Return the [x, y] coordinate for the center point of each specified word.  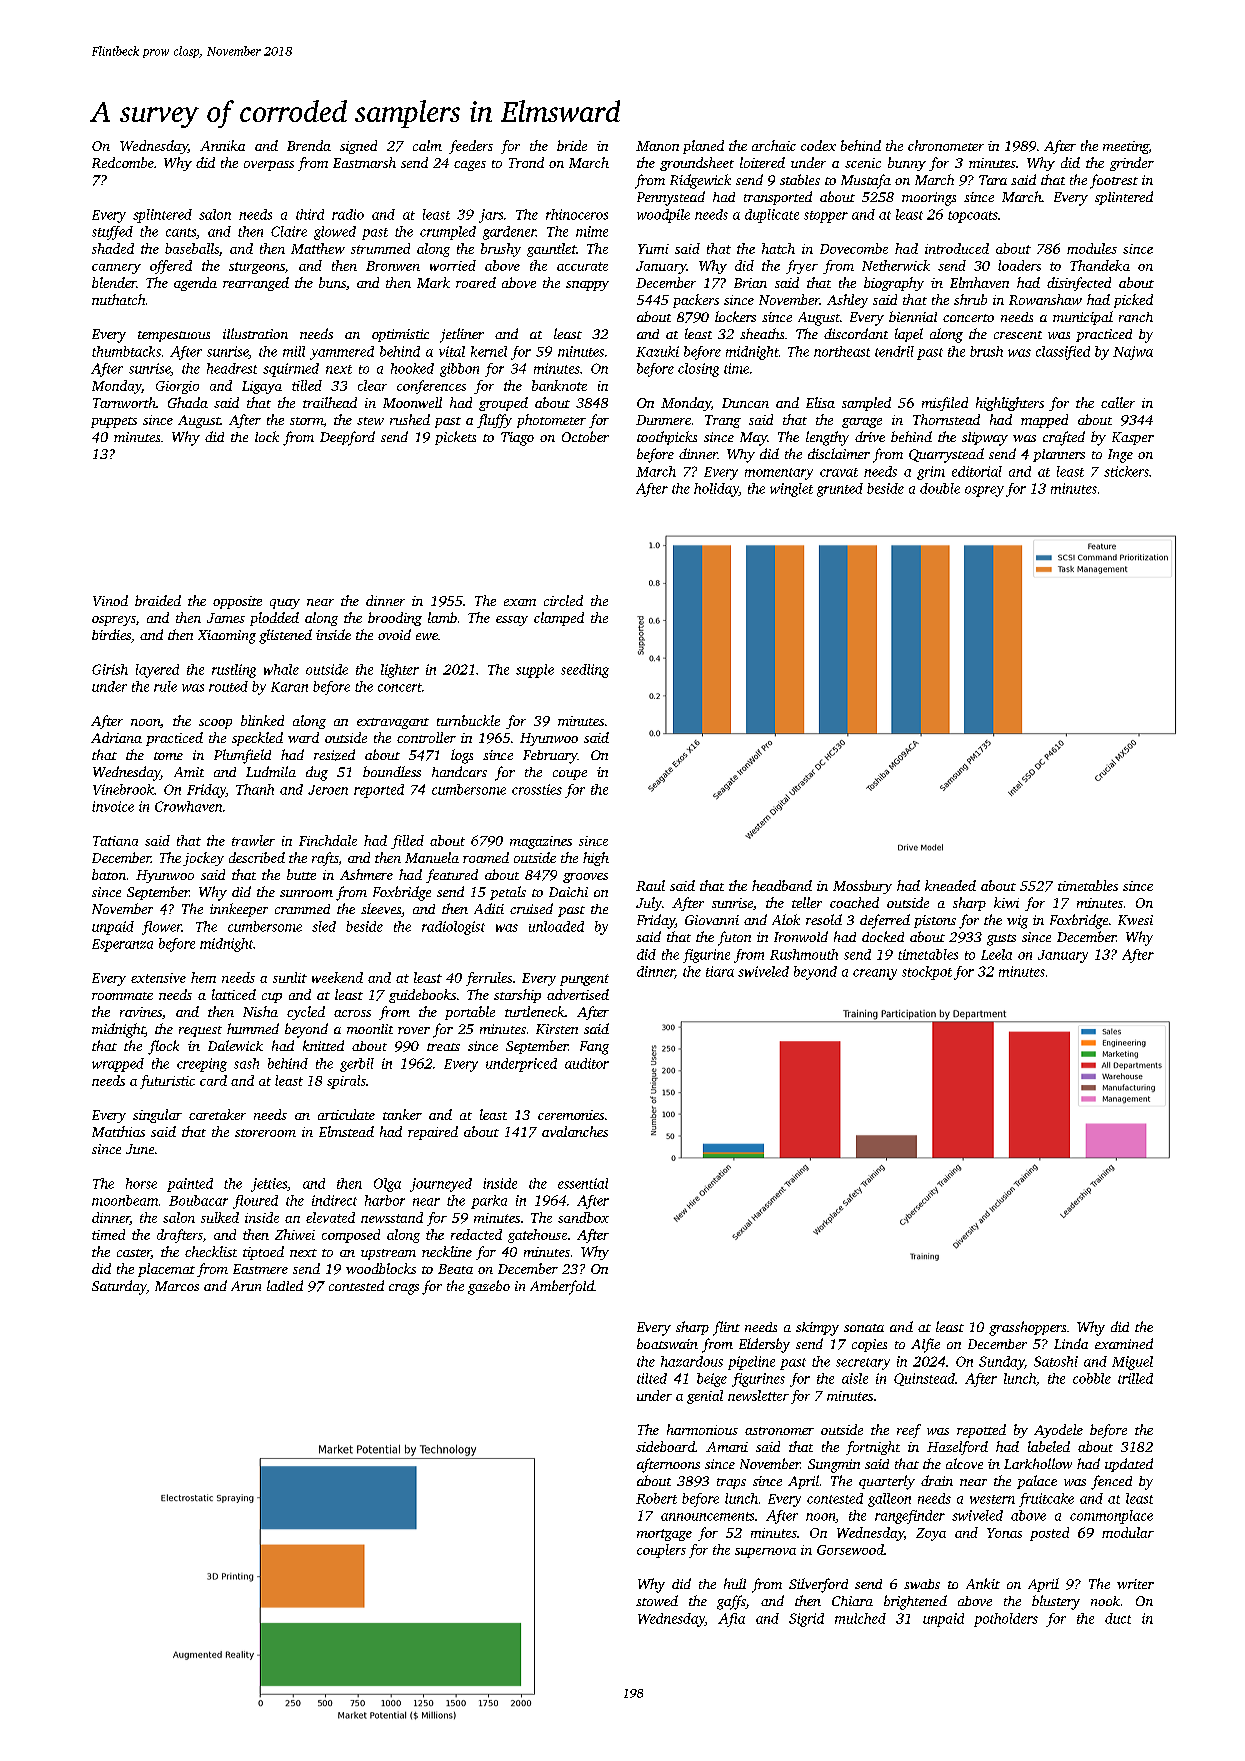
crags [404, 1289]
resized [334, 755]
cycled [306, 1013]
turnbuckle [468, 720]
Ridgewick [700, 181]
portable [470, 1013]
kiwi [1006, 902]
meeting [1126, 147]
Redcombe [123, 162]
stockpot [927, 973]
